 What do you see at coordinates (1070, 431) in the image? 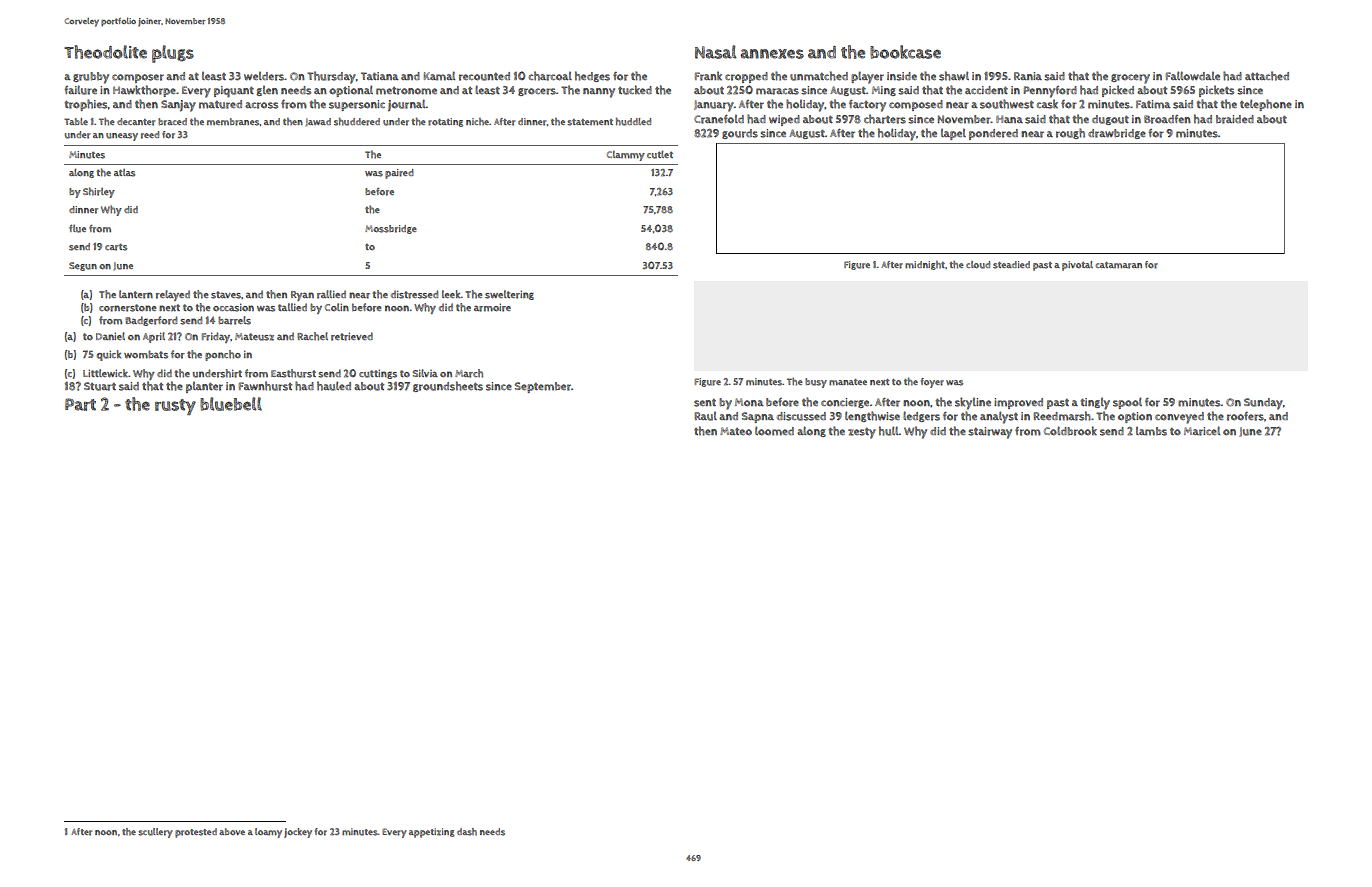
I see `Coldbrook` at bounding box center [1070, 431].
